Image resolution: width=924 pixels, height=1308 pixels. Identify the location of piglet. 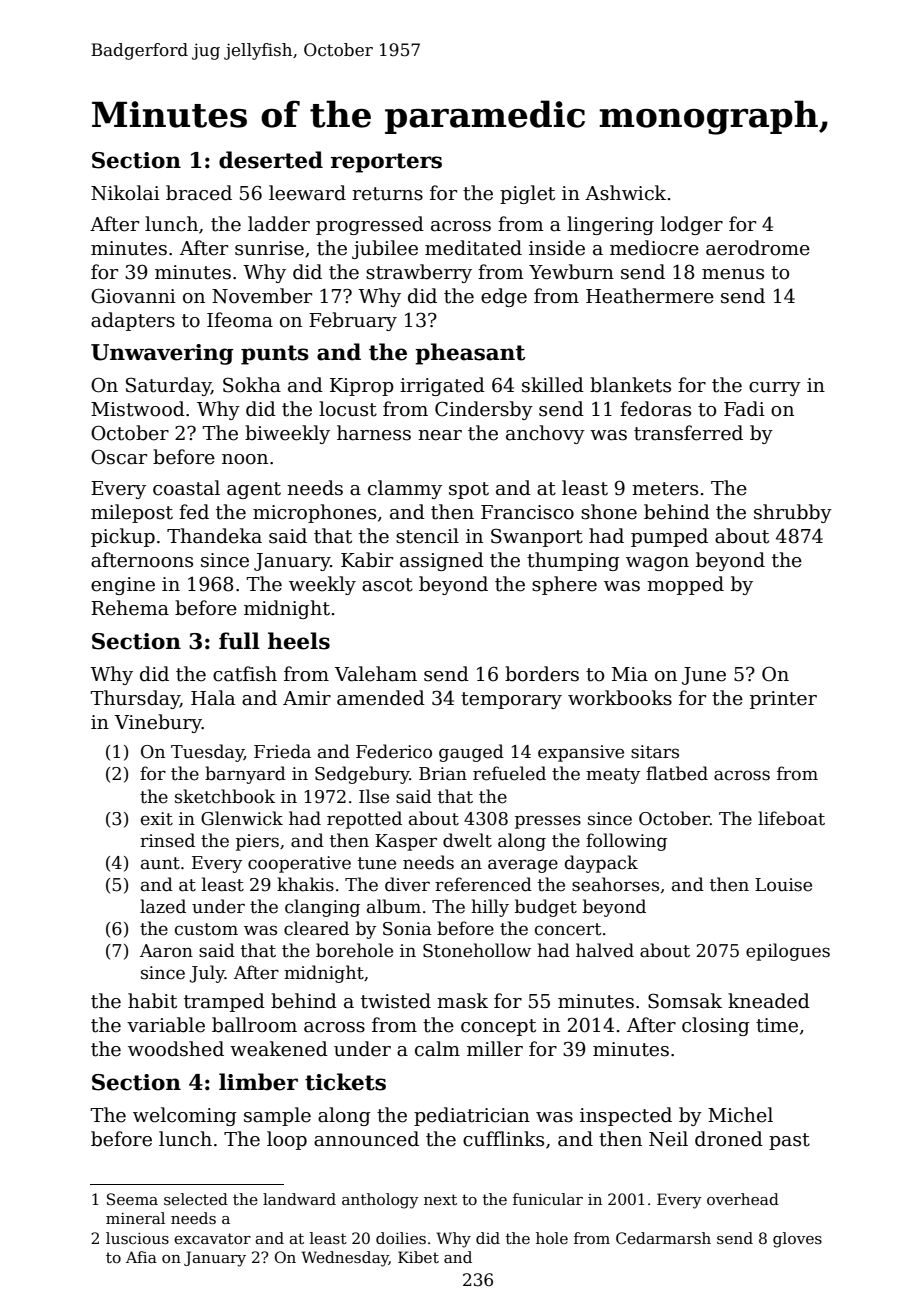
(527, 194).
